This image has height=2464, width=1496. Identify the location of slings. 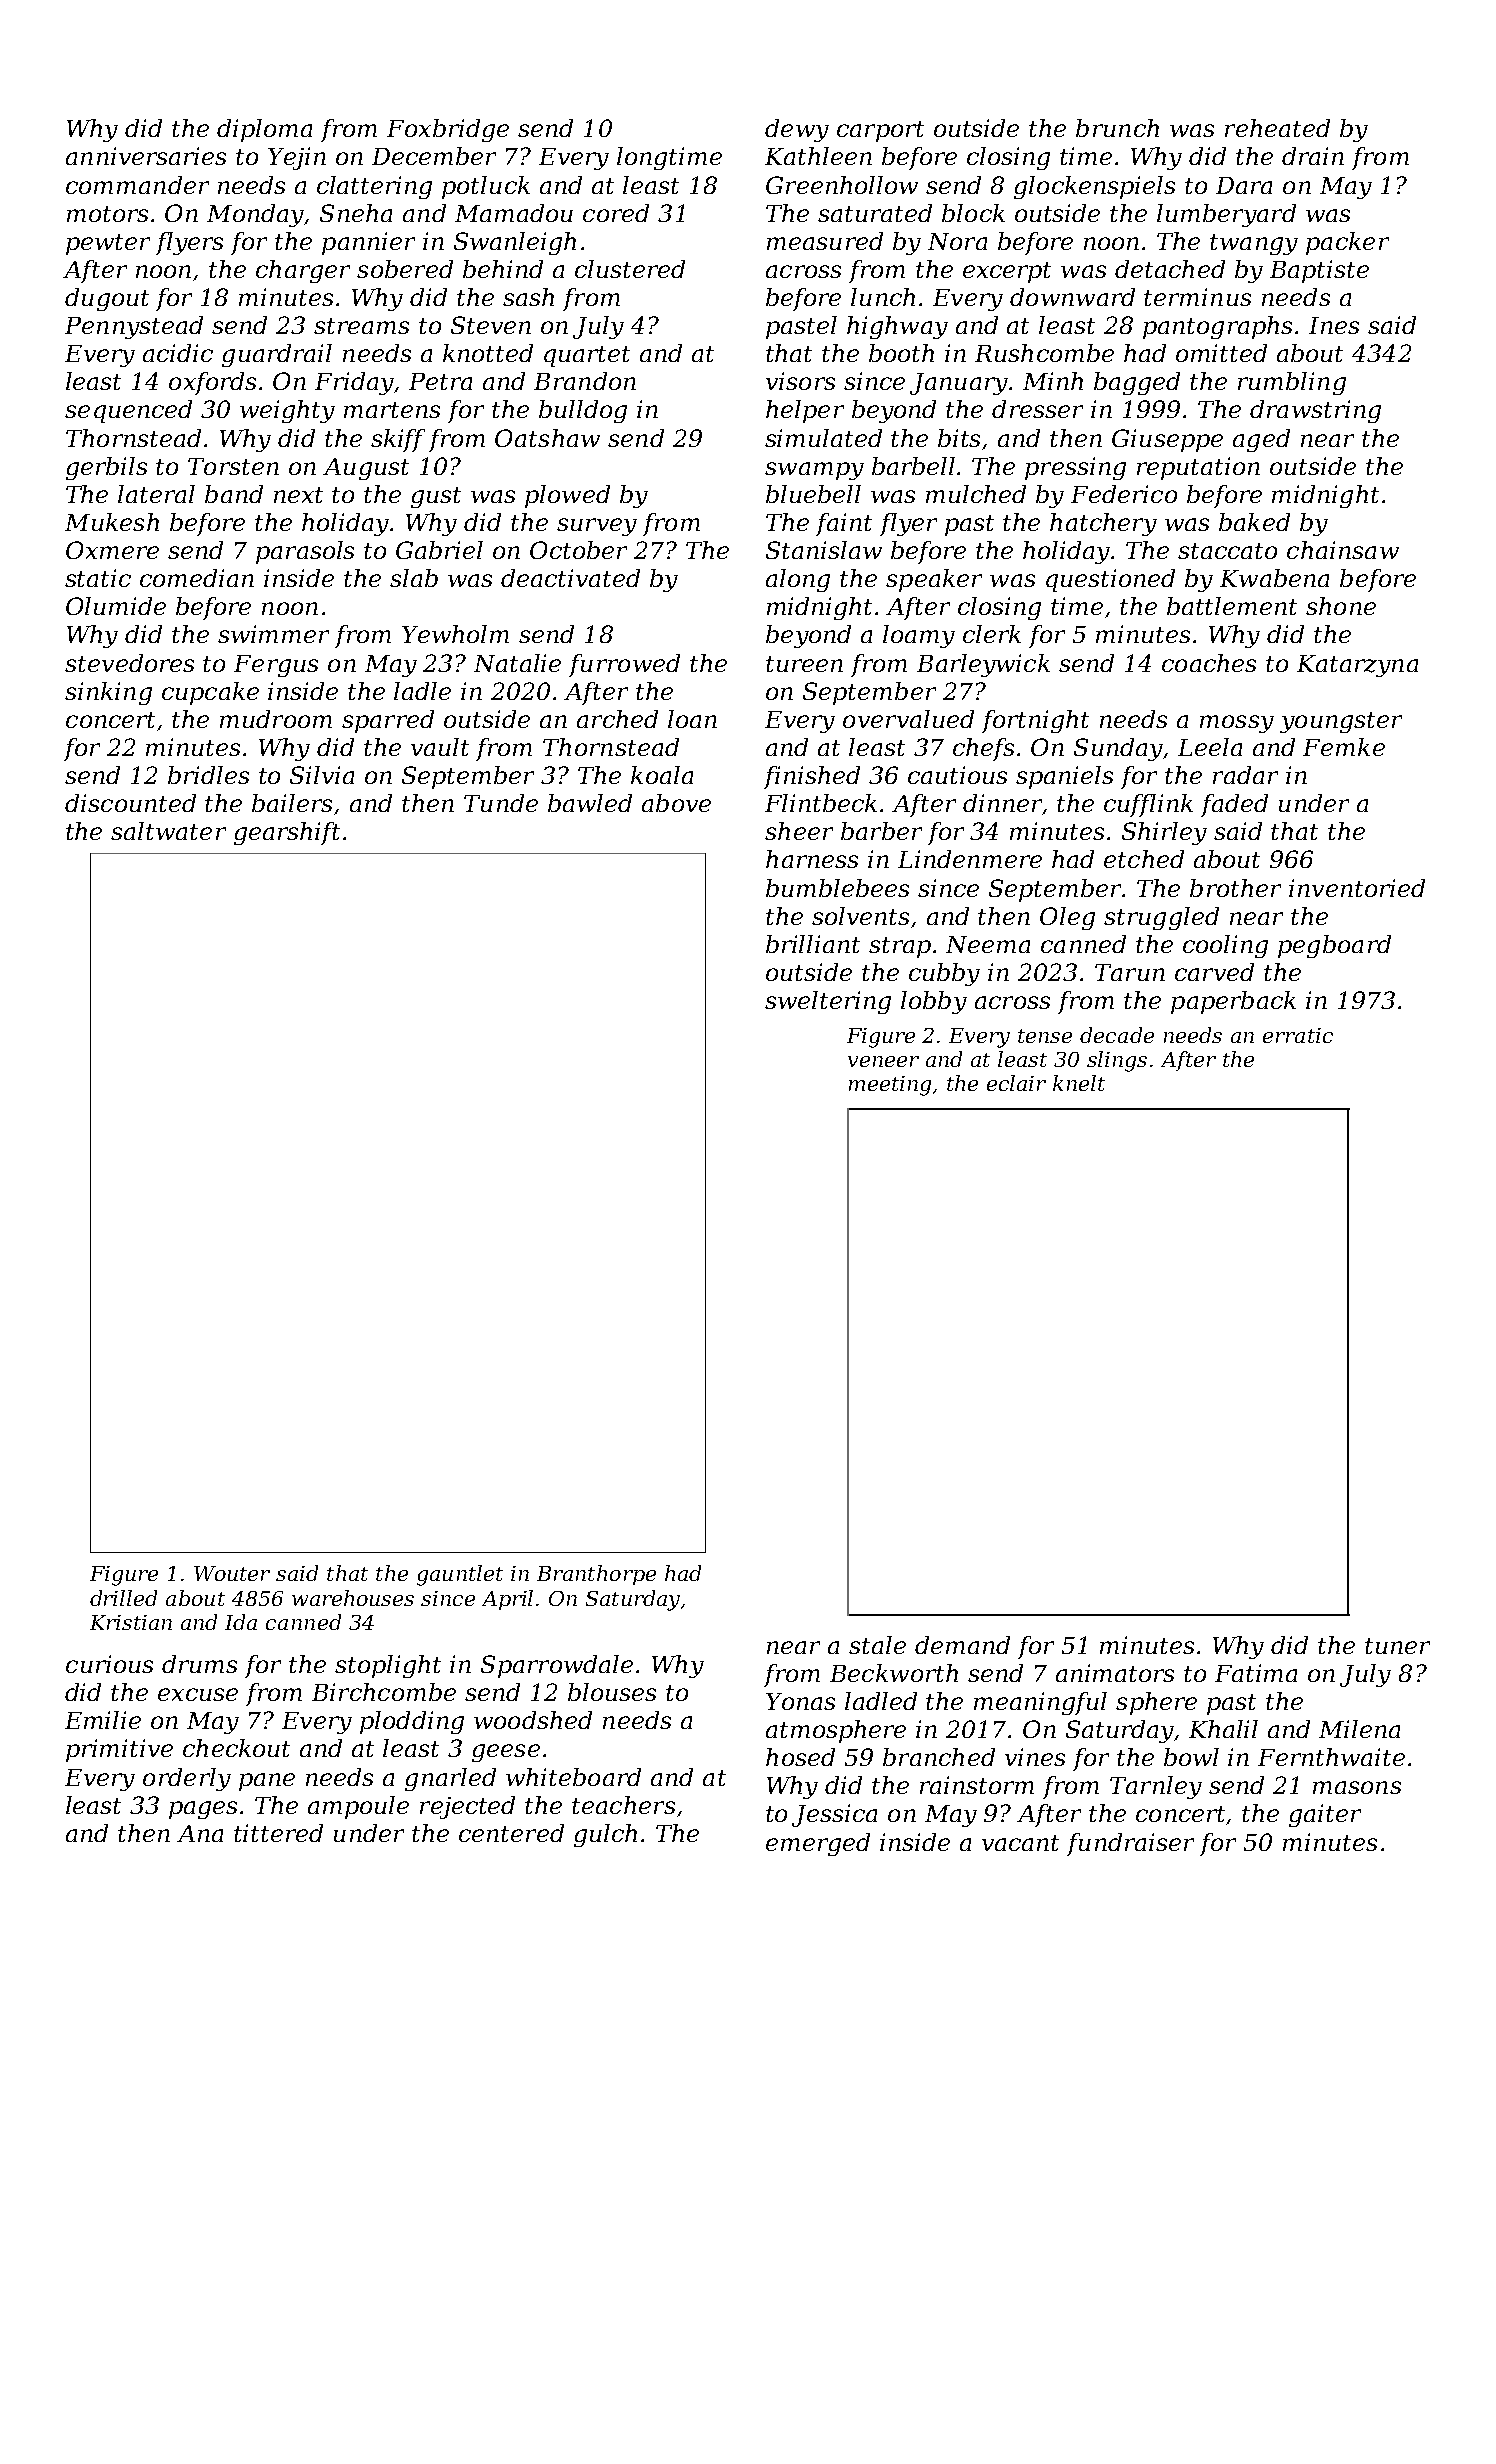
(1117, 1061).
